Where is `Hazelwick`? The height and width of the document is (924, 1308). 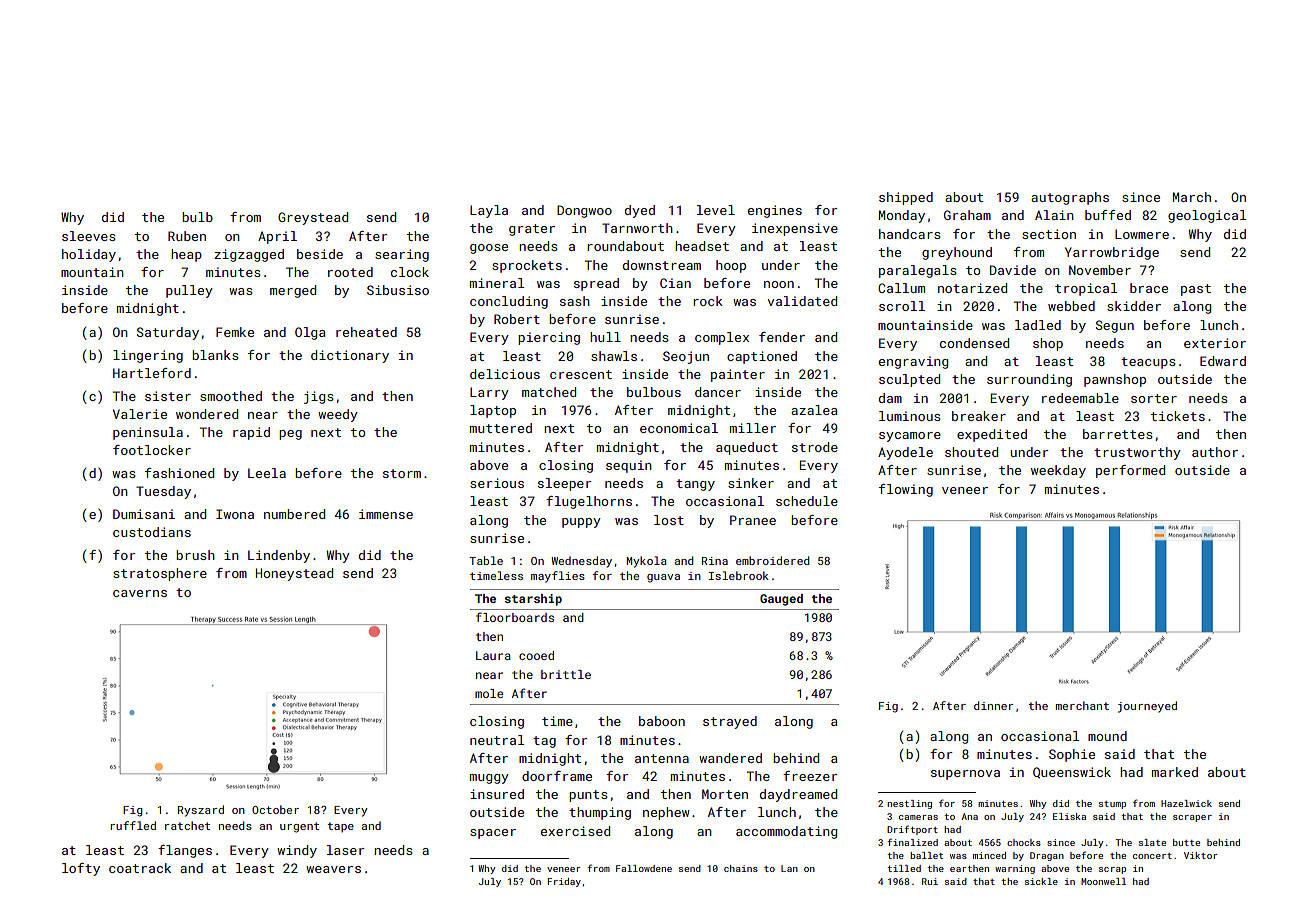 Hazelwick is located at coordinates (1186, 803).
